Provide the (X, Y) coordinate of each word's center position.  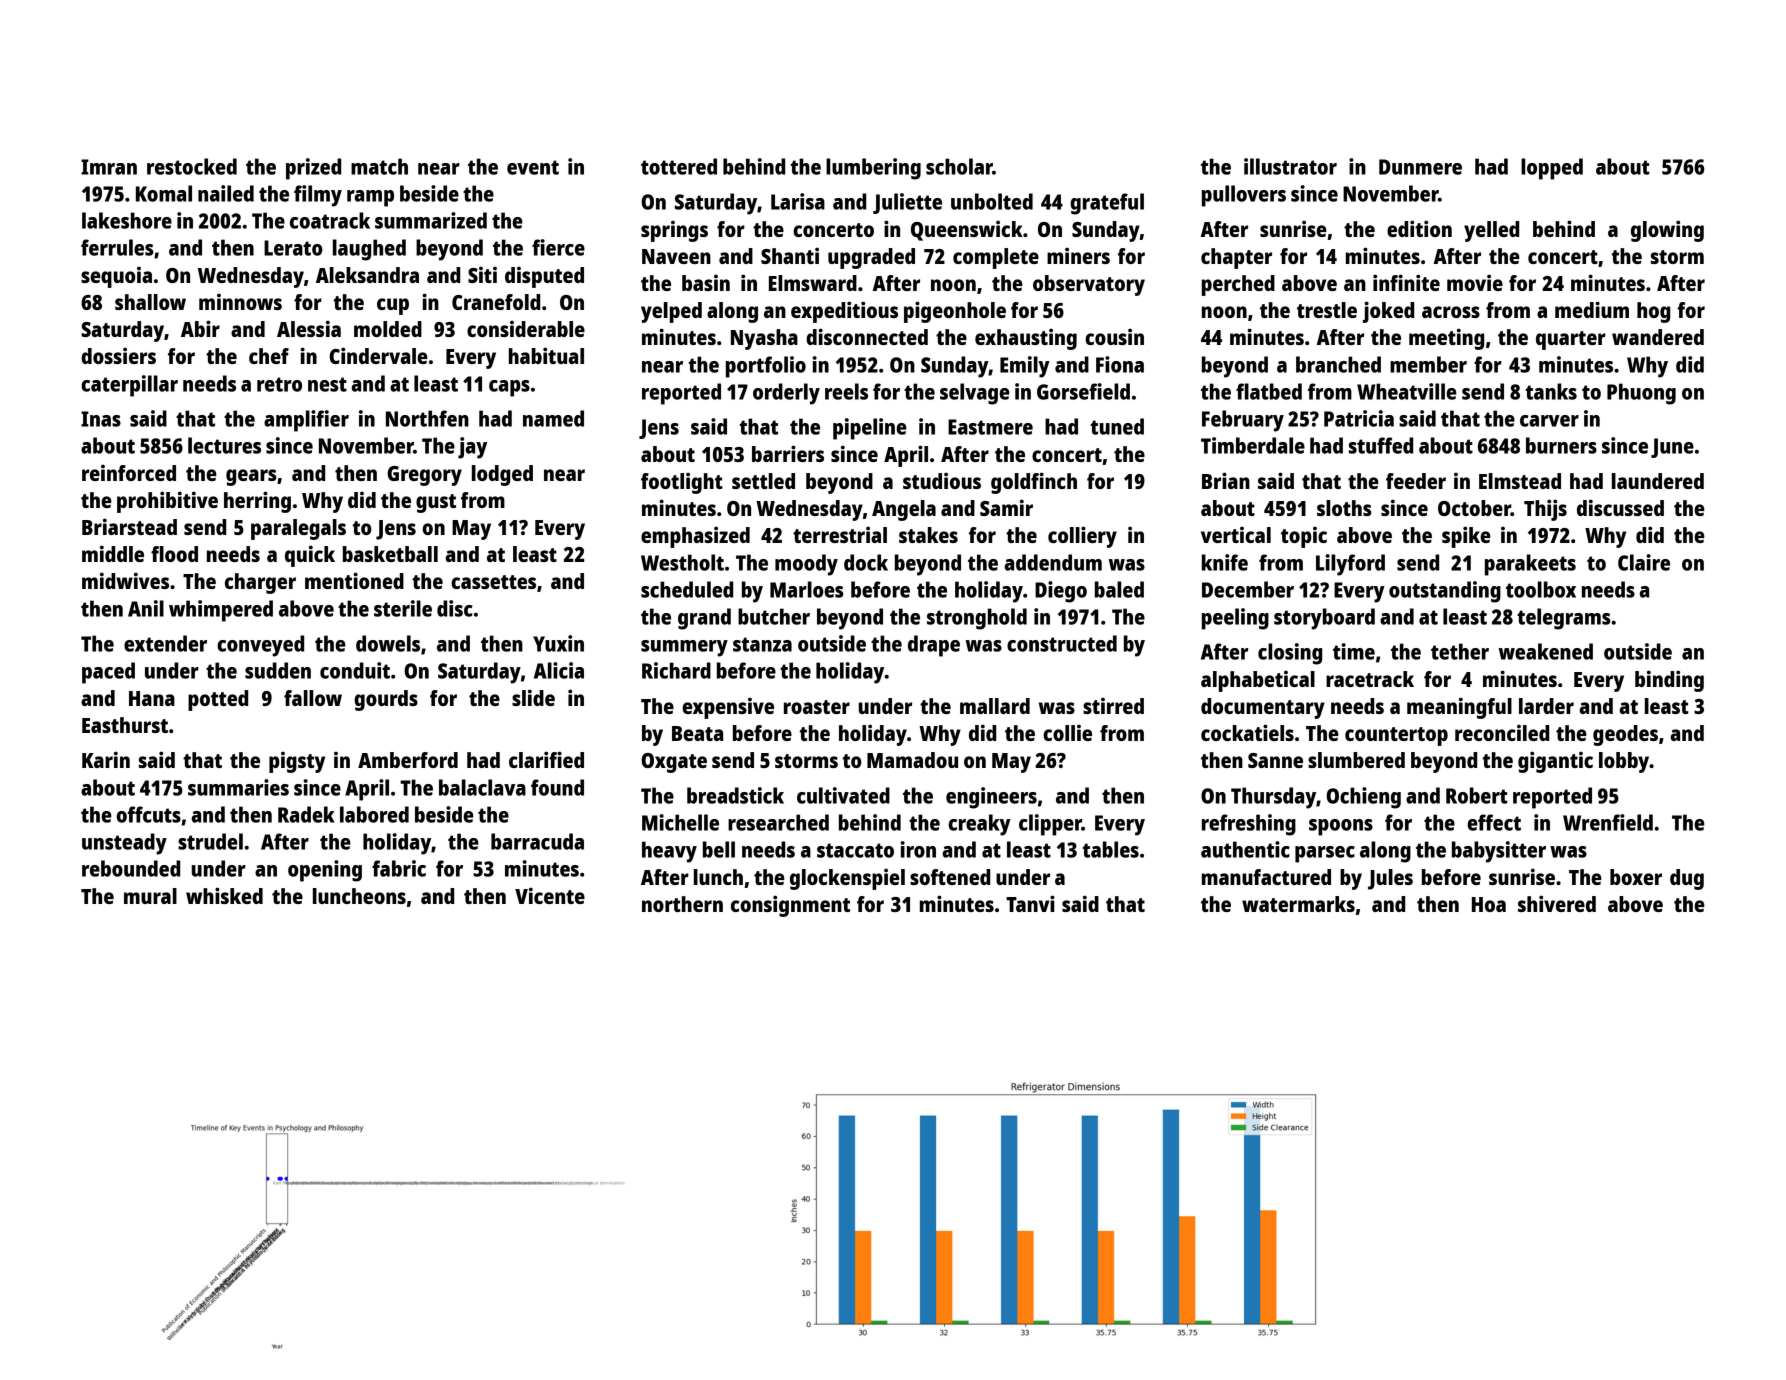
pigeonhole (955, 312)
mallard (995, 706)
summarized (431, 220)
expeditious (844, 312)
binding (1669, 681)
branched (1338, 364)
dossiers (118, 355)
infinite (1406, 282)
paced (108, 673)
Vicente (550, 895)
